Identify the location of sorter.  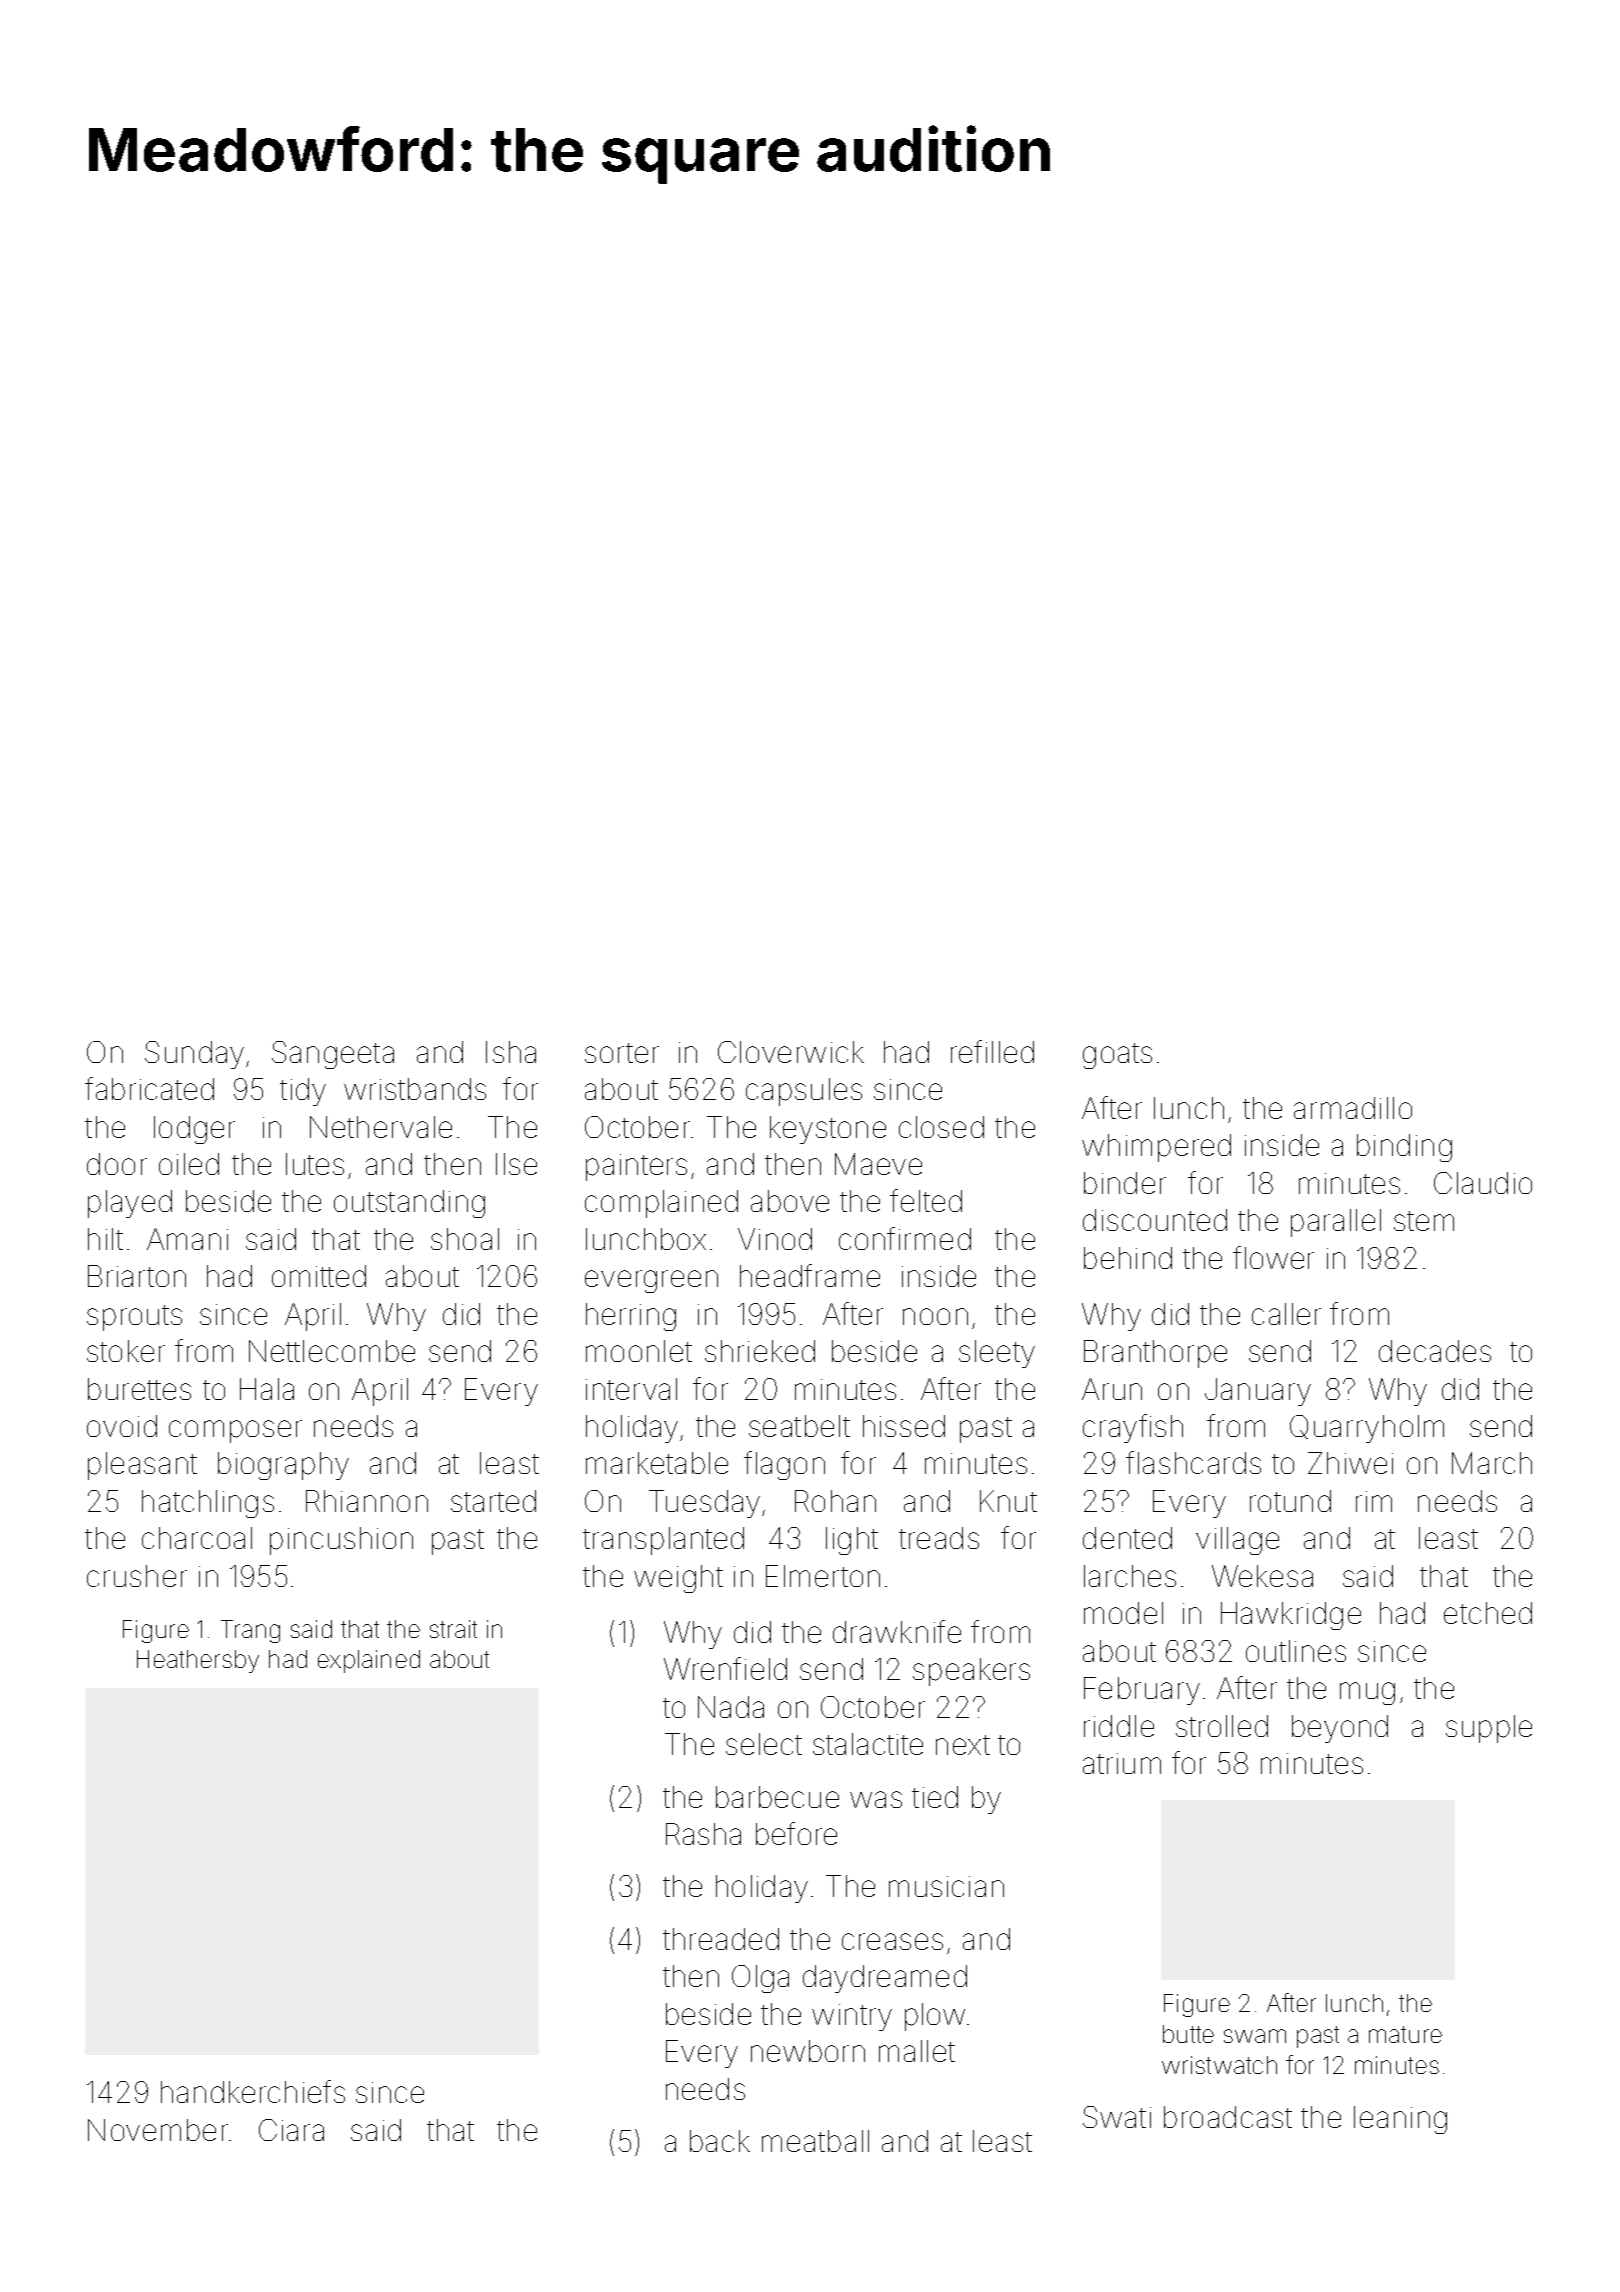
(622, 1053).
